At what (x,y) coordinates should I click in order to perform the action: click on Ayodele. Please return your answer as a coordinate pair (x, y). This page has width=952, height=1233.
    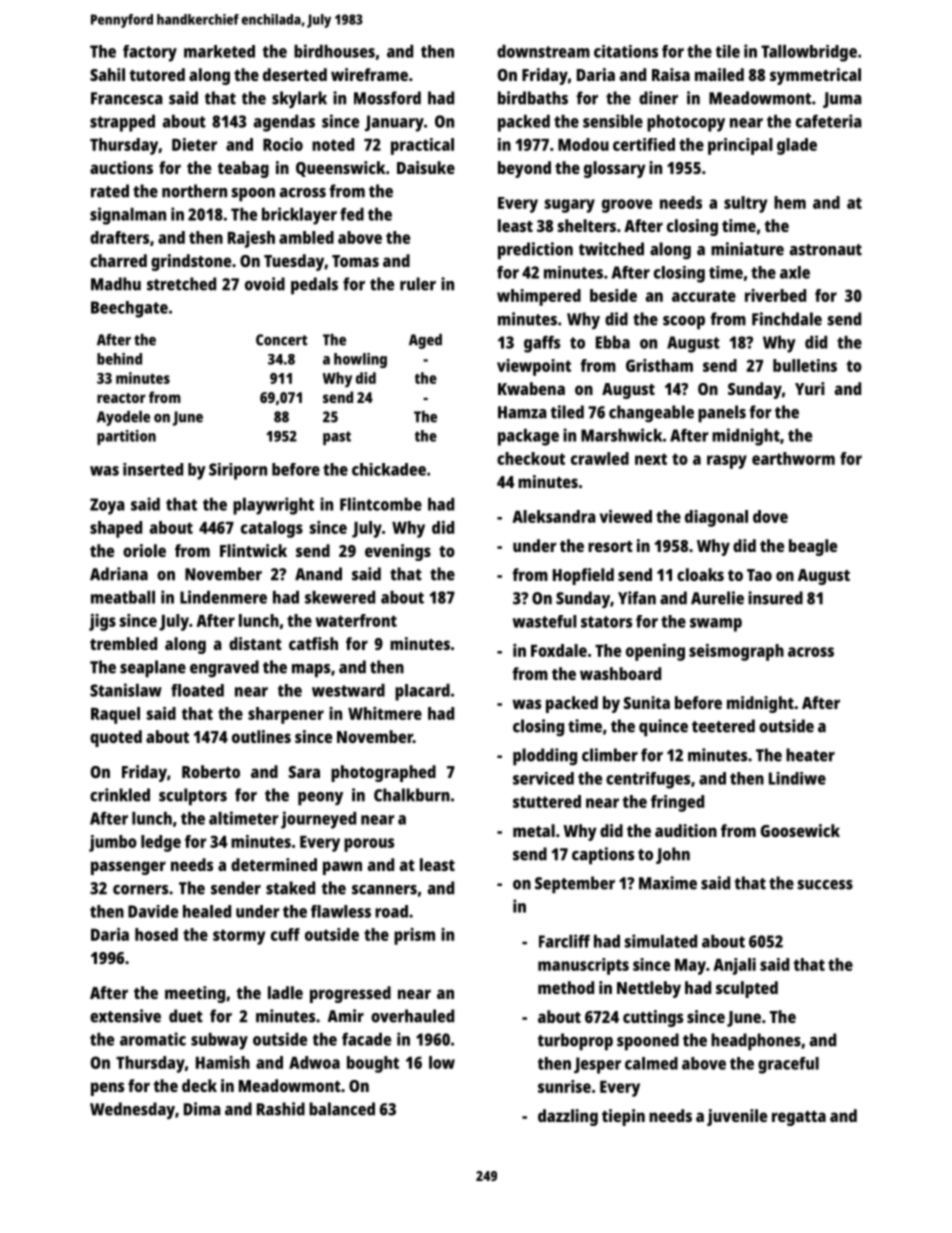
    Looking at the image, I should click on (123, 418).
